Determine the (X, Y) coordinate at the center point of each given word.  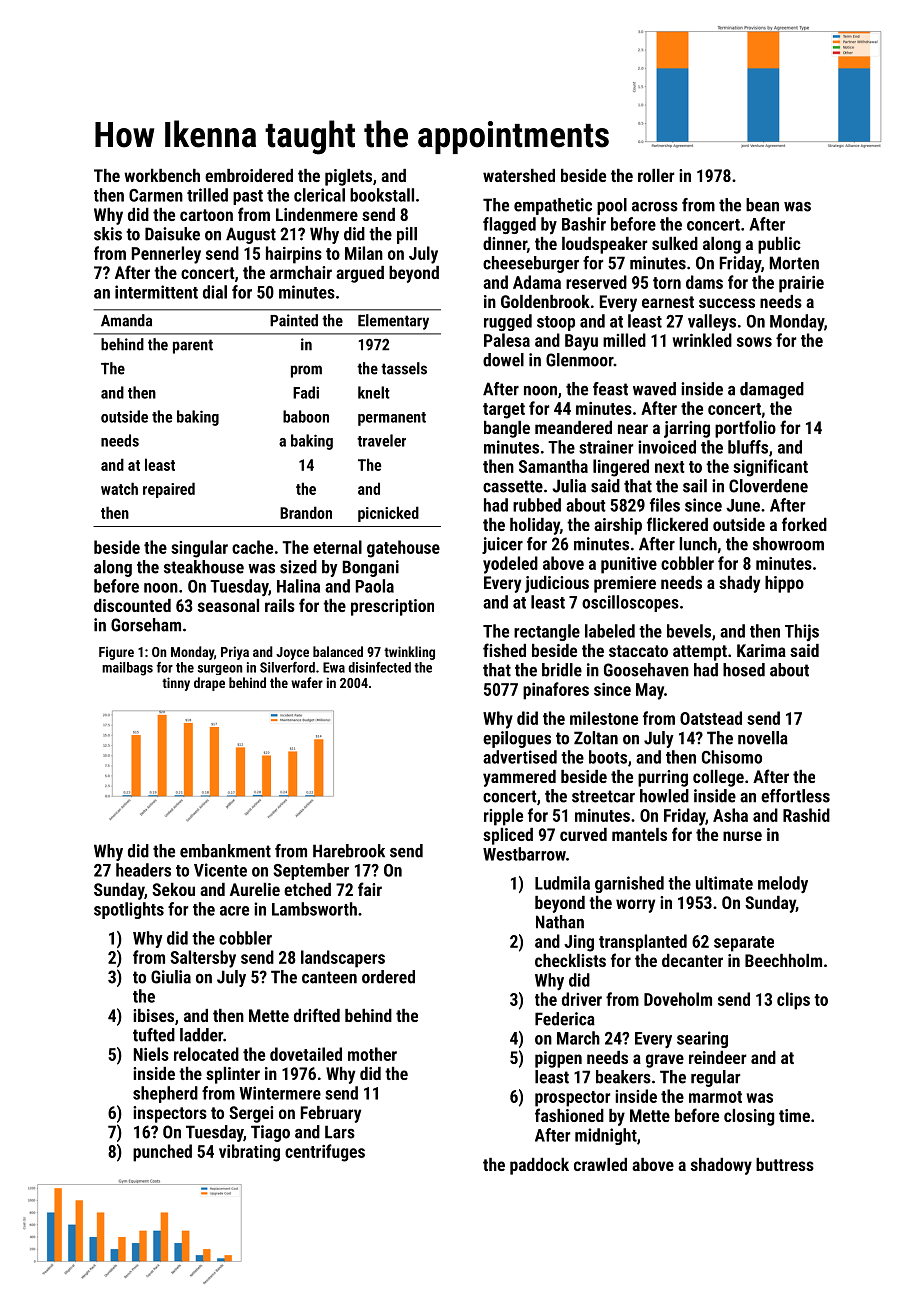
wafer (307, 682)
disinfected (379, 667)
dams (704, 282)
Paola (375, 586)
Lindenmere (317, 214)
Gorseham (146, 625)
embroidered (249, 175)
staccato (638, 651)
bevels (689, 631)
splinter (233, 1075)
